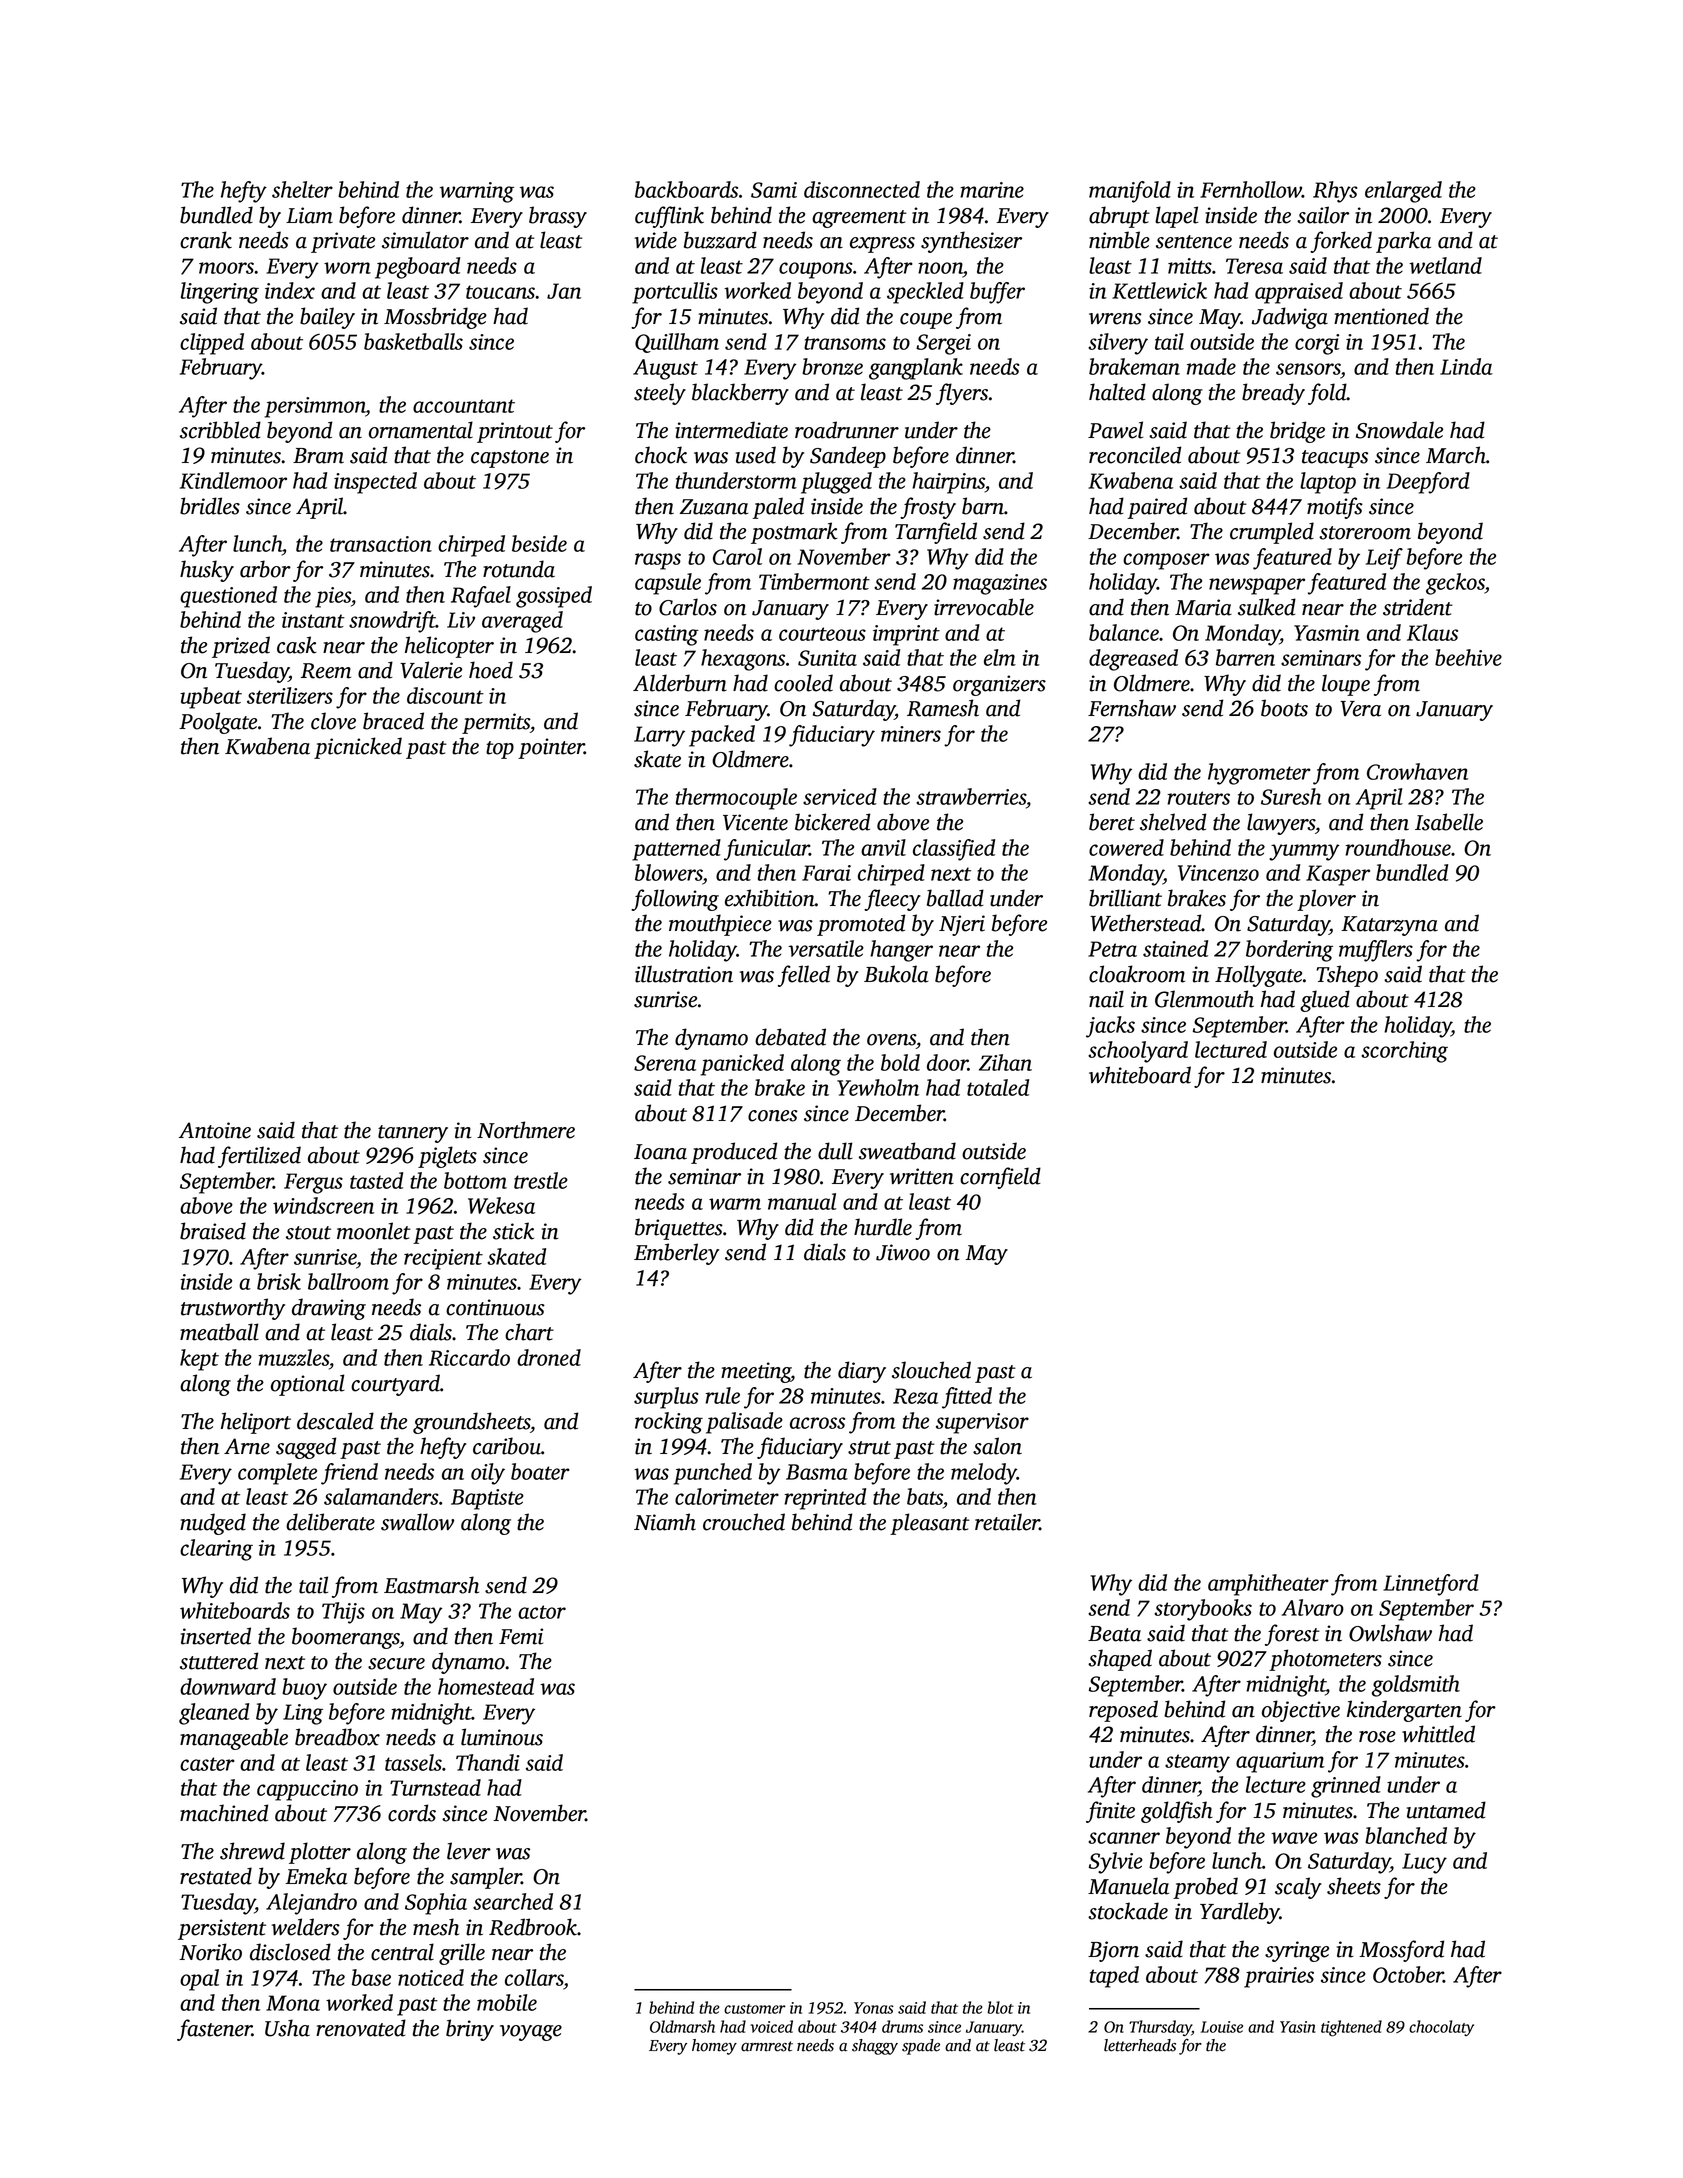 The image size is (1683, 2178). What do you see at coordinates (1441, 2028) in the screenshot?
I see `chocolaty` at bounding box center [1441, 2028].
